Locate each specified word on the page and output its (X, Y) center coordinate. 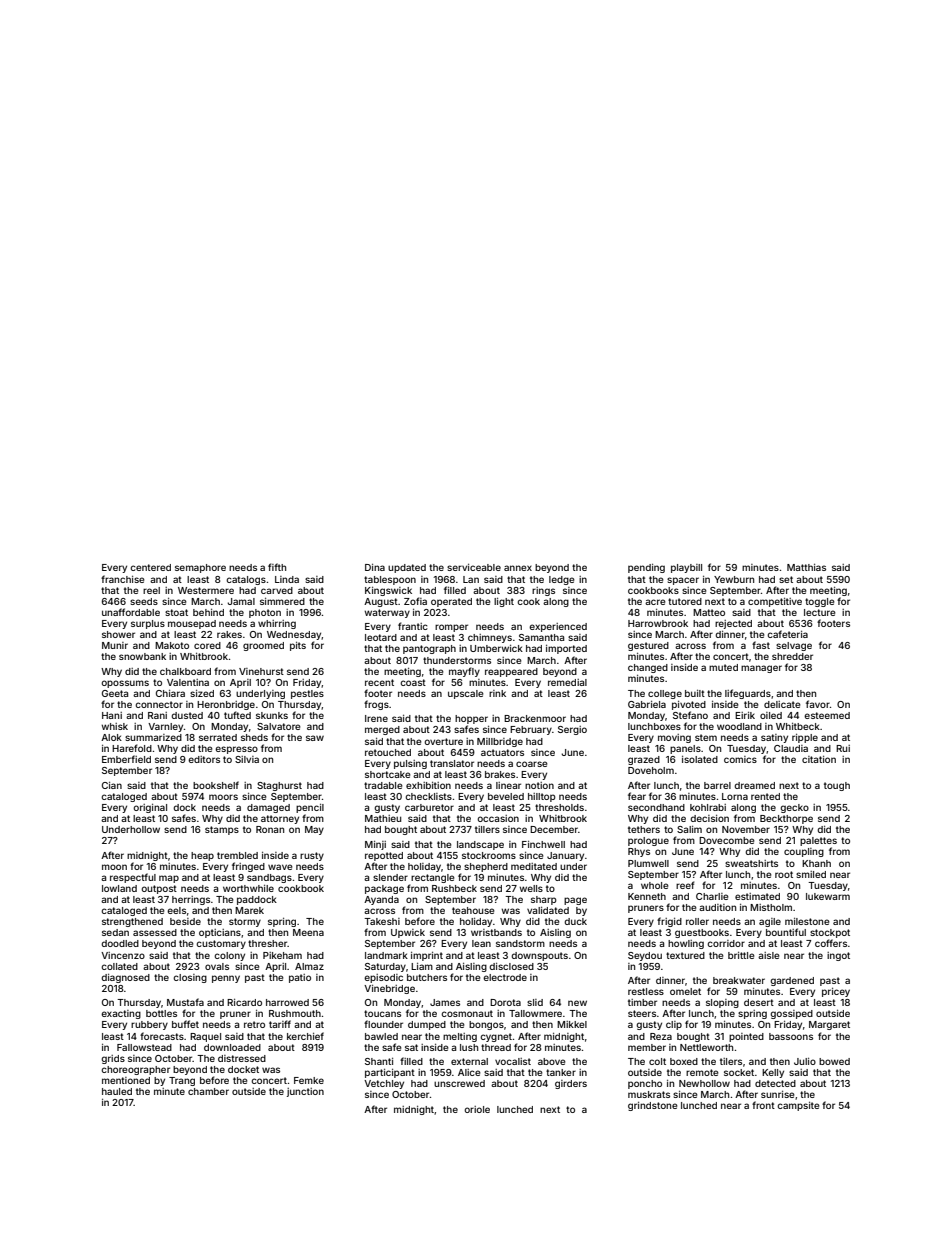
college (665, 694)
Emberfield (126, 759)
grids (113, 1059)
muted (723, 667)
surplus (148, 624)
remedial (567, 682)
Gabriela (647, 704)
